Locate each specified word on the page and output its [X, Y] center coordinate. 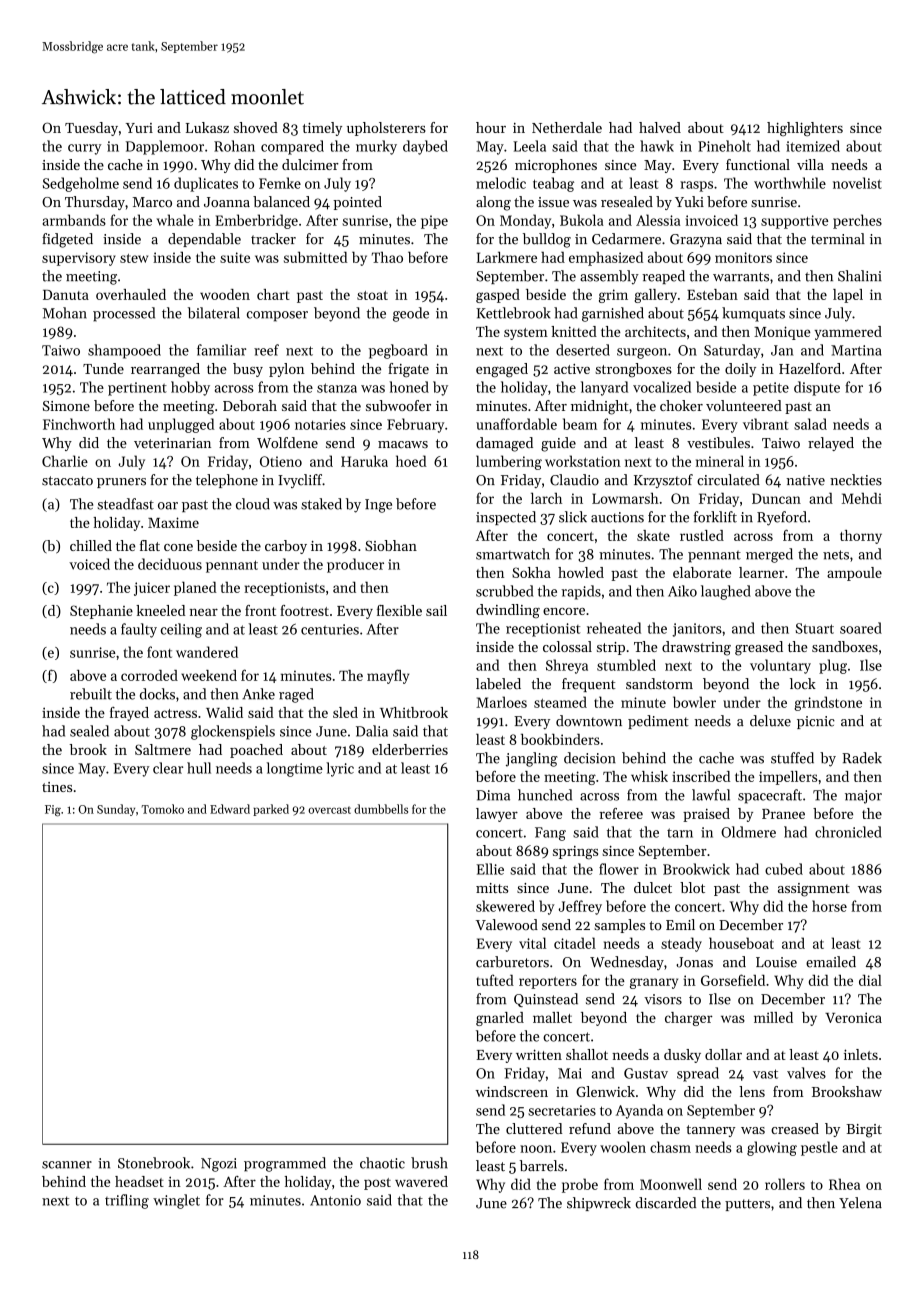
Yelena [860, 1203]
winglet [176, 1201]
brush [429, 1163]
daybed [425, 147]
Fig [53, 811]
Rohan [234, 146]
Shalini [860, 276]
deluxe [770, 721]
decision [590, 758]
